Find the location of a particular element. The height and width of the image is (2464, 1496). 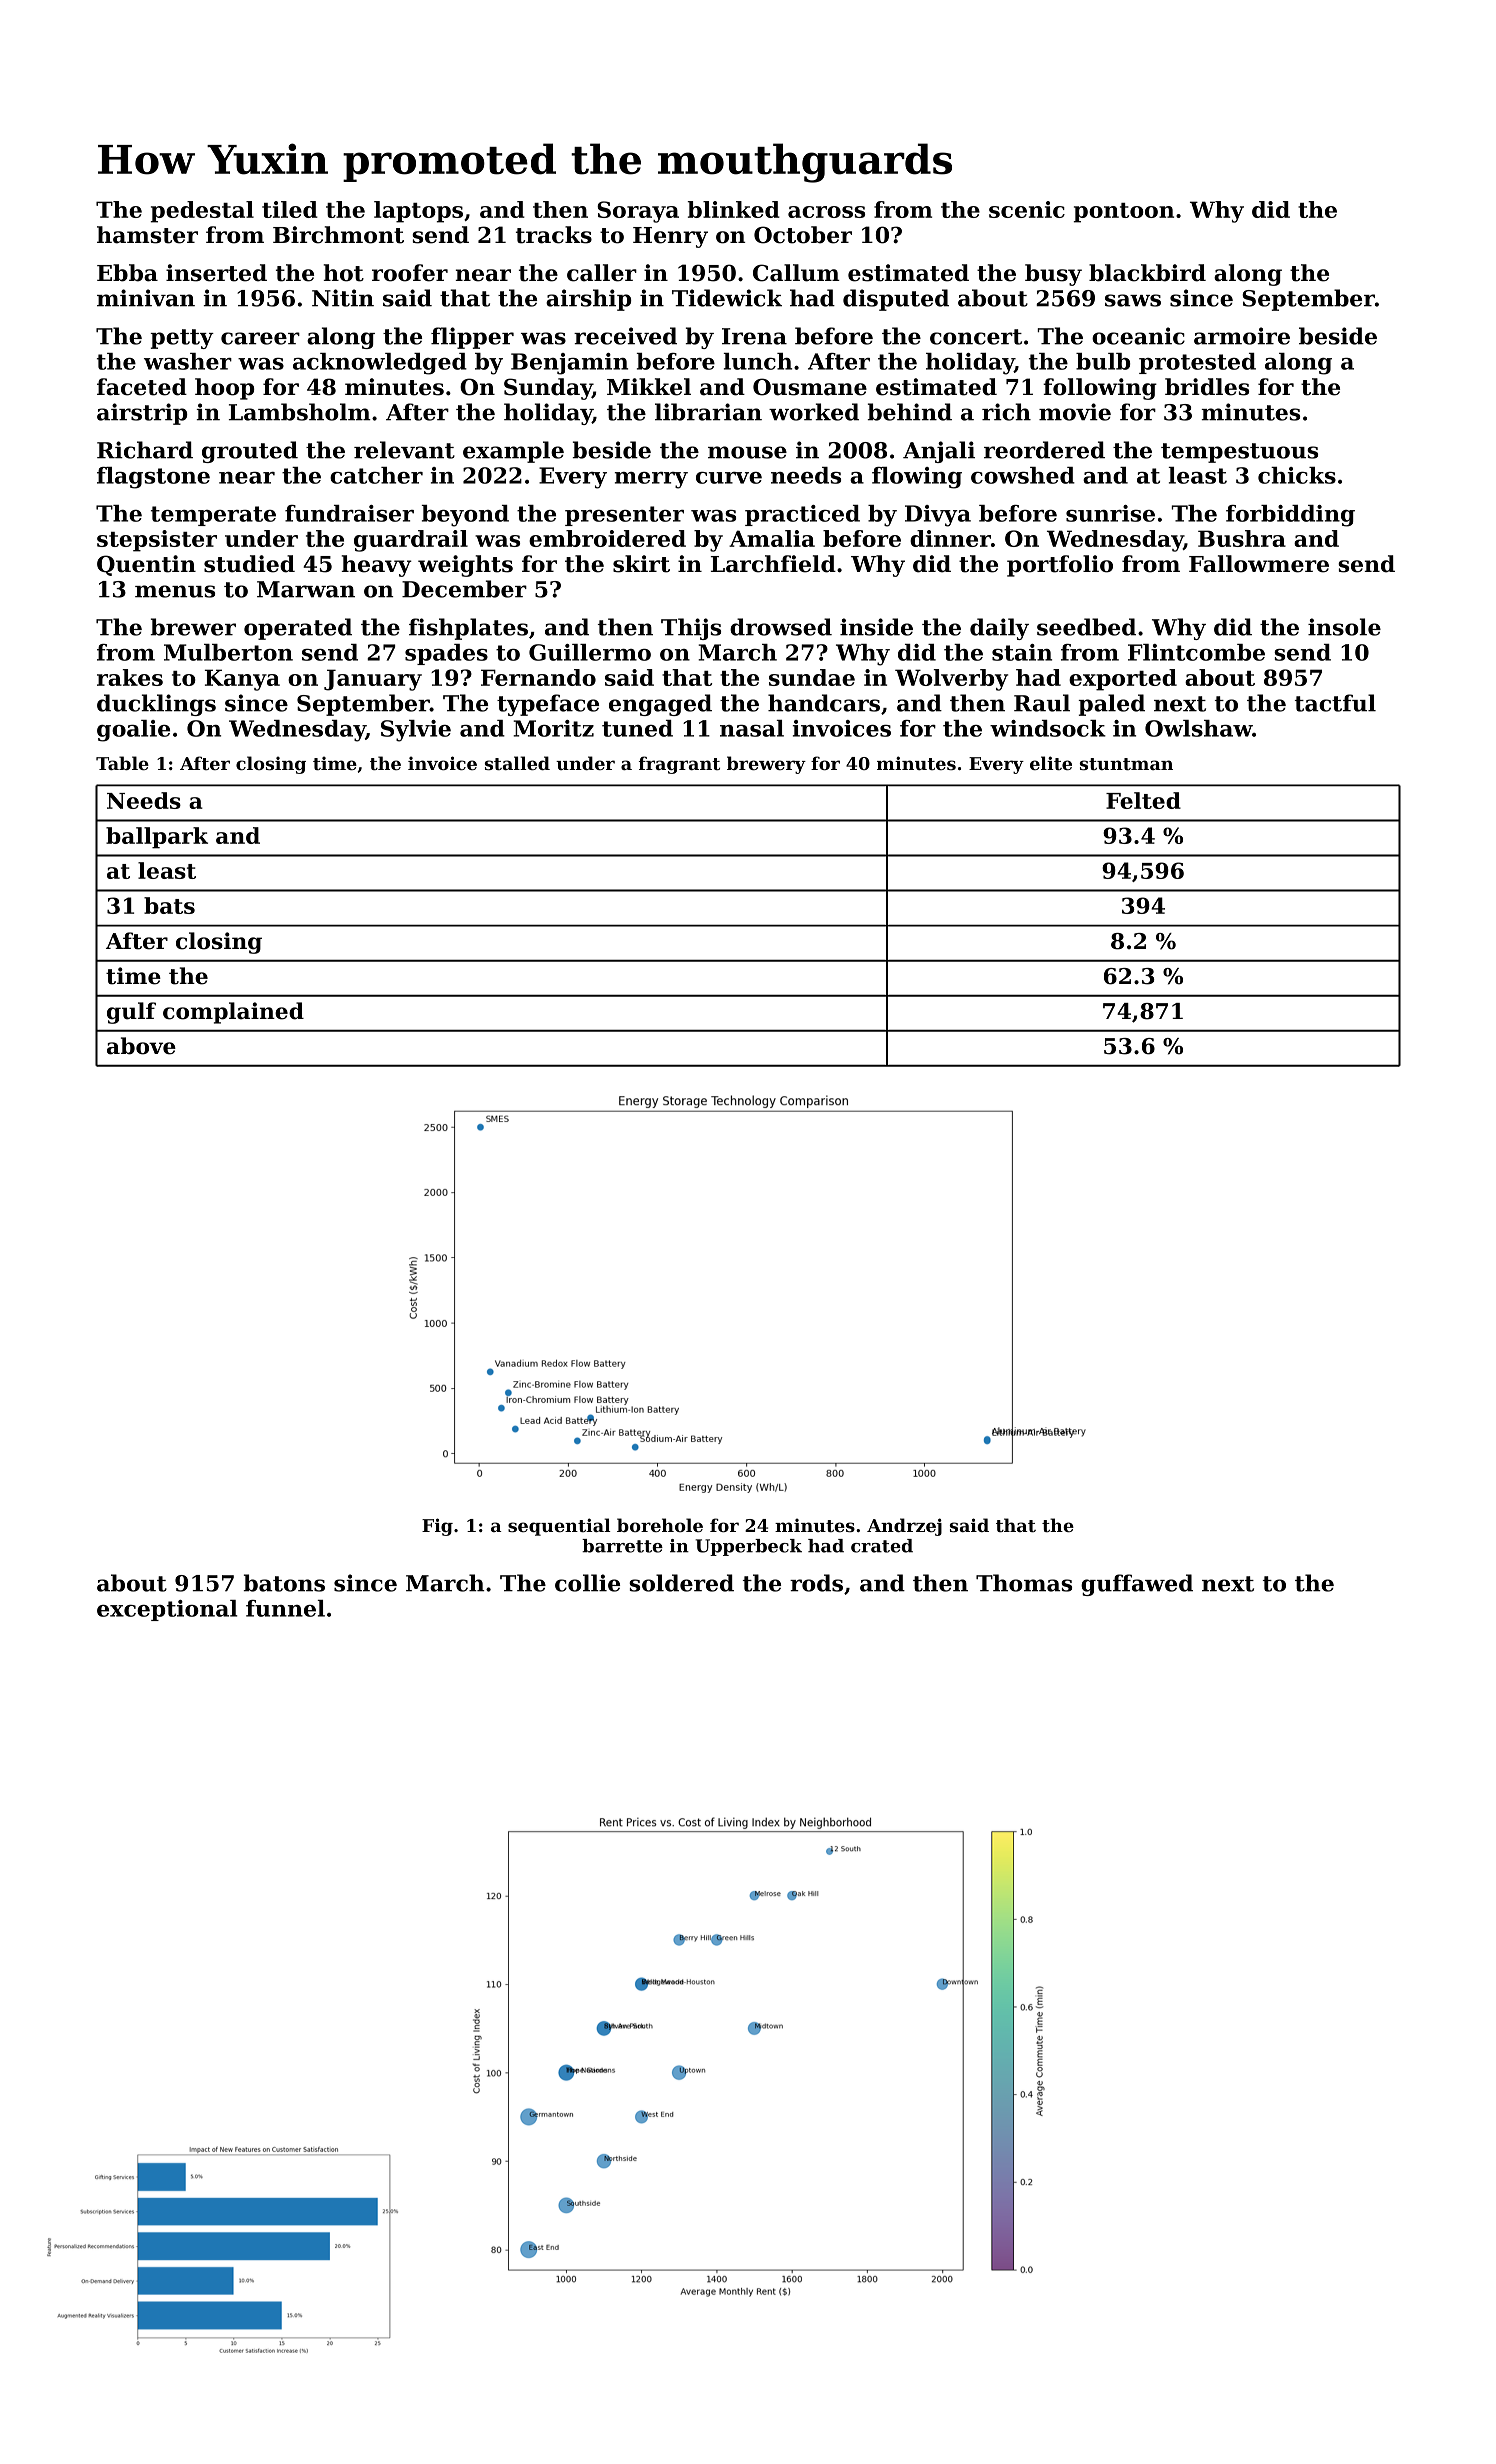

complained is located at coordinates (233, 1013).
